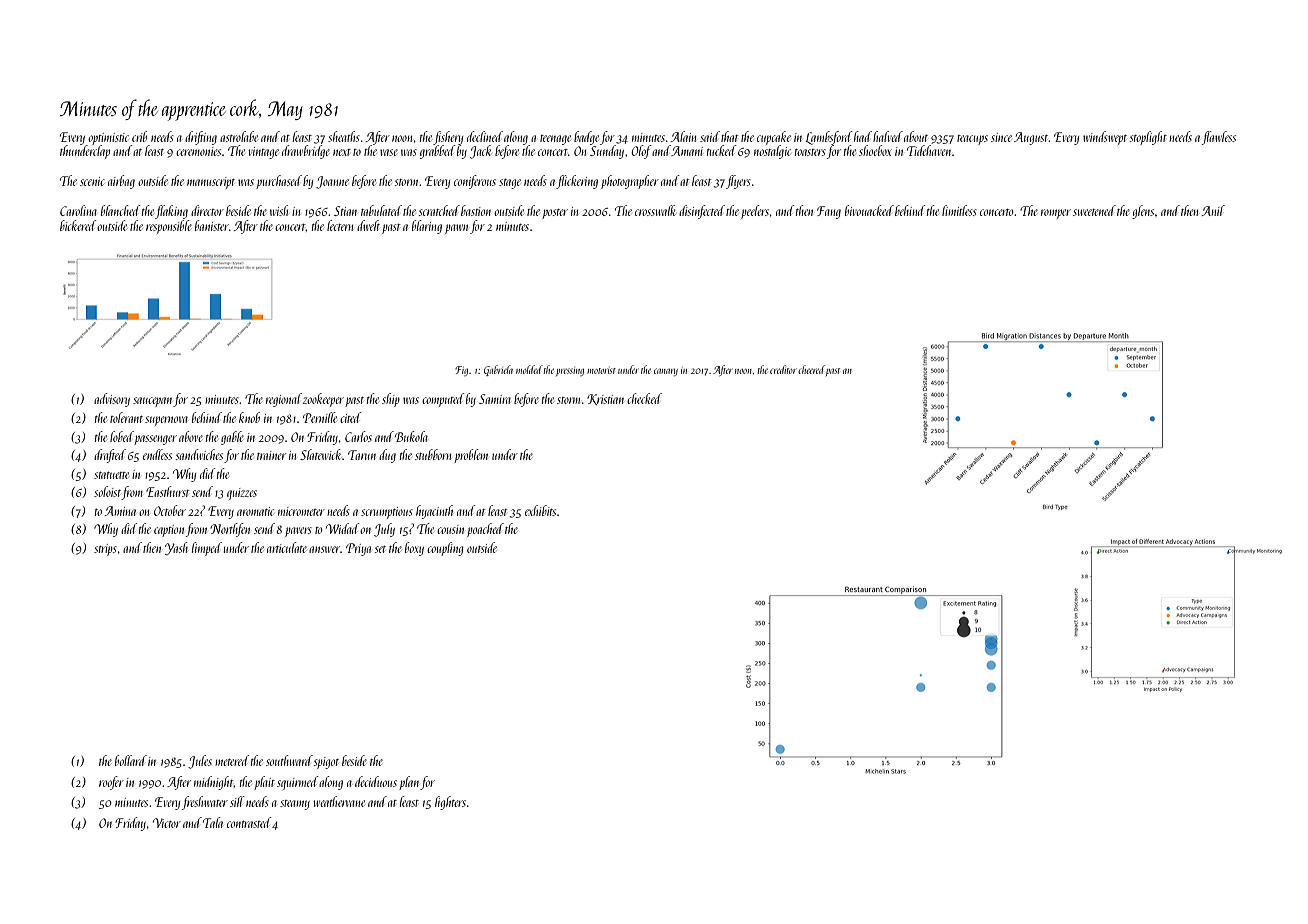 The height and width of the screenshot is (924, 1308). Describe the element at coordinates (586, 138) in the screenshot. I see `badge` at that location.
